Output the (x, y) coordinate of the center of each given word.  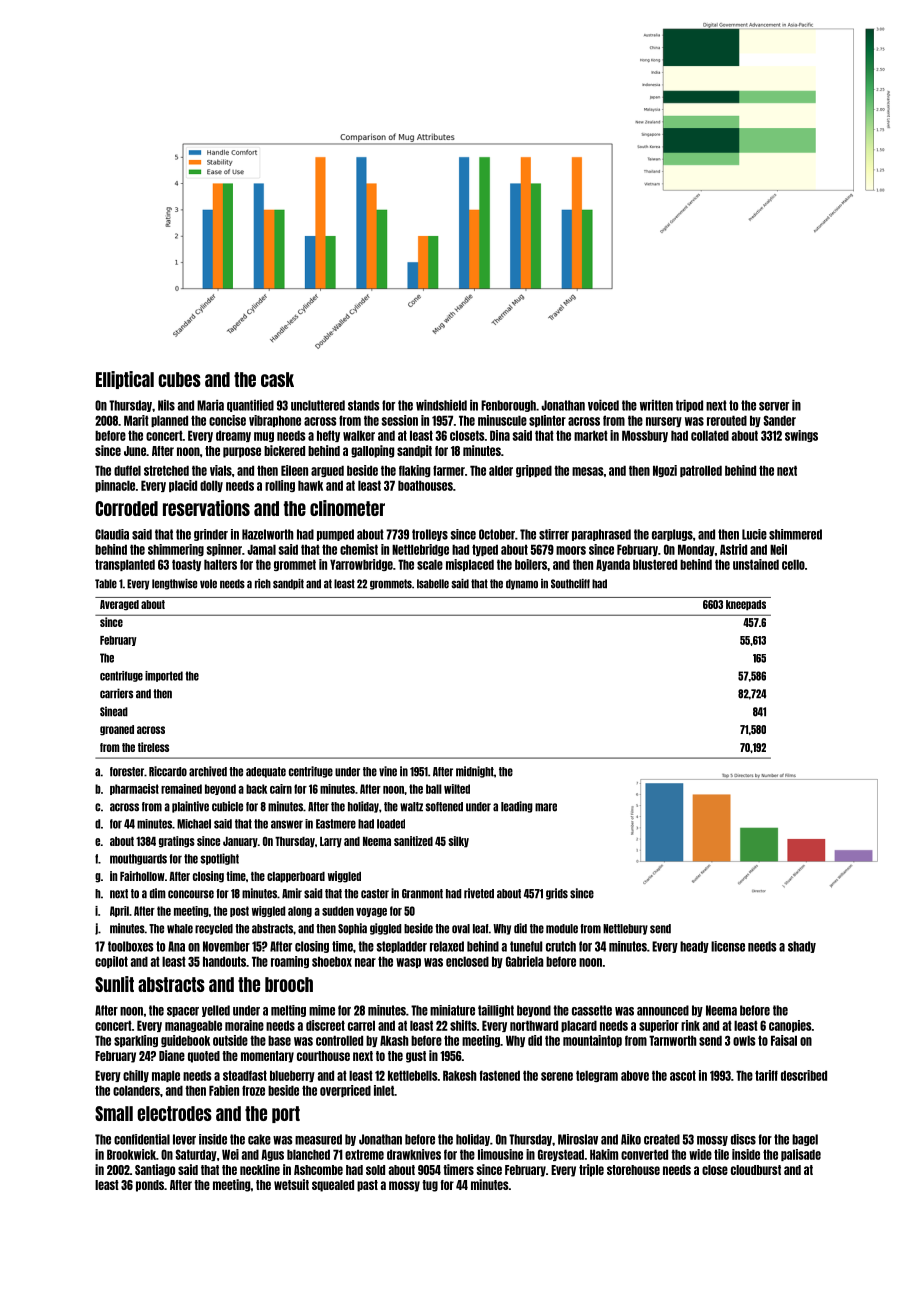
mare (546, 807)
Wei (230, 1154)
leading (517, 807)
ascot (683, 1075)
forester (127, 772)
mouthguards (138, 859)
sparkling (136, 1041)
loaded (391, 824)
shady (802, 947)
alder (501, 470)
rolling (280, 486)
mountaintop (592, 1041)
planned (169, 421)
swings (801, 436)
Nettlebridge (420, 550)
